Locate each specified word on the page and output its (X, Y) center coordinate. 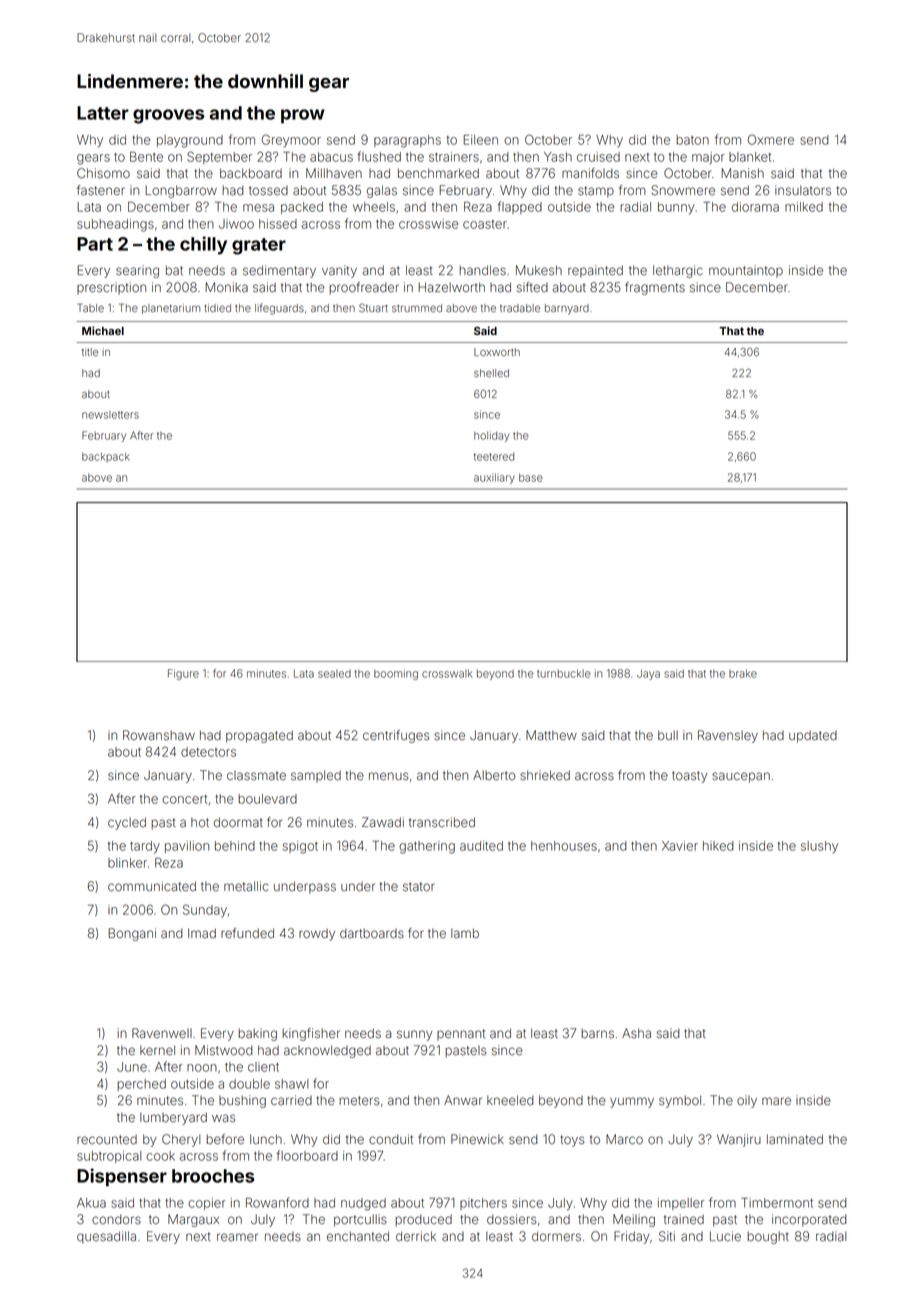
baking (257, 1034)
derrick (416, 1236)
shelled (491, 373)
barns (597, 1033)
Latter (103, 113)
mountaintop (746, 271)
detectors (208, 752)
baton (692, 140)
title (90, 352)
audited (481, 846)
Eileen (481, 140)
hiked (718, 846)
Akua (91, 1203)
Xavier (680, 846)
